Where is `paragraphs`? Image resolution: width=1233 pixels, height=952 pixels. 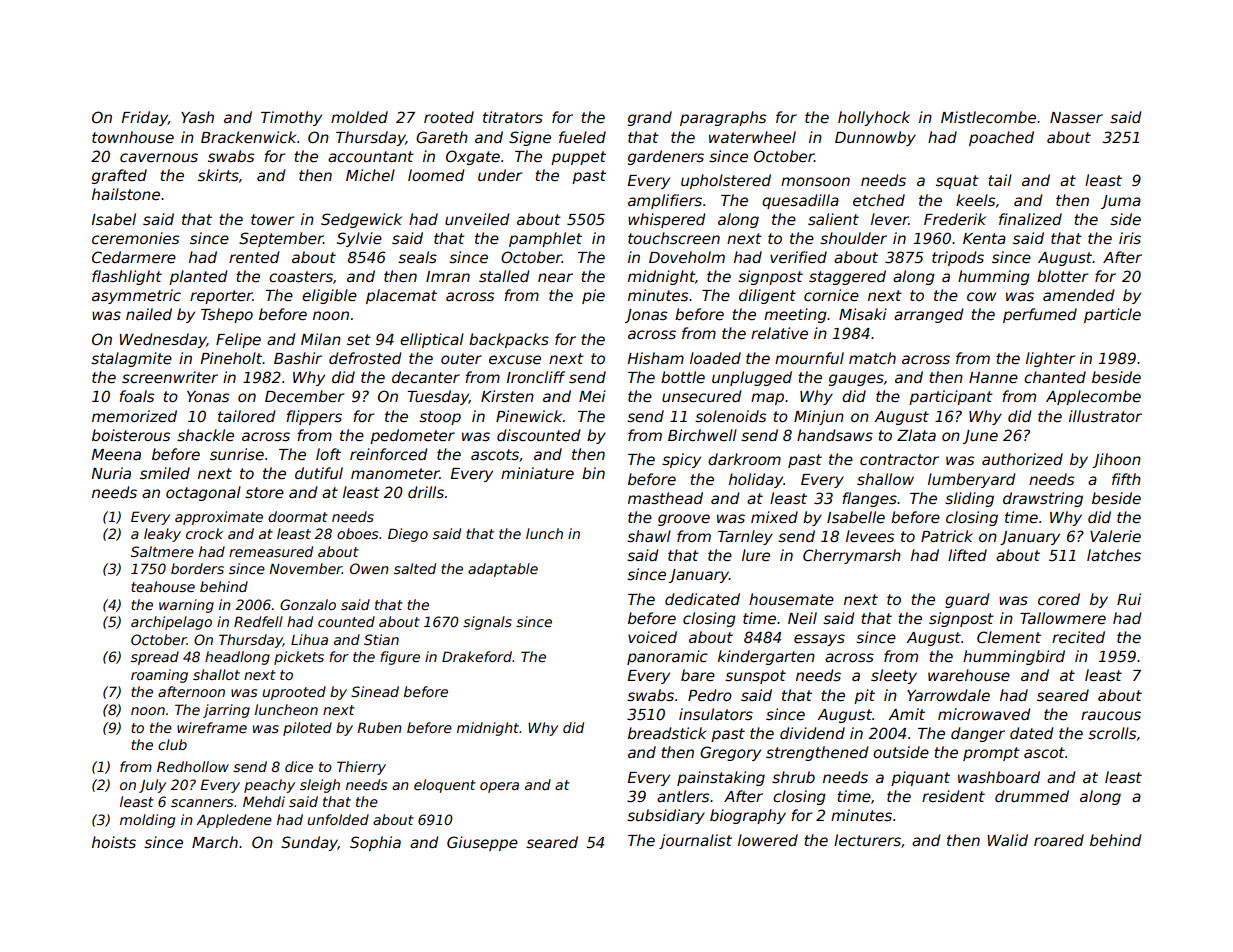 paragraphs is located at coordinates (723, 118).
